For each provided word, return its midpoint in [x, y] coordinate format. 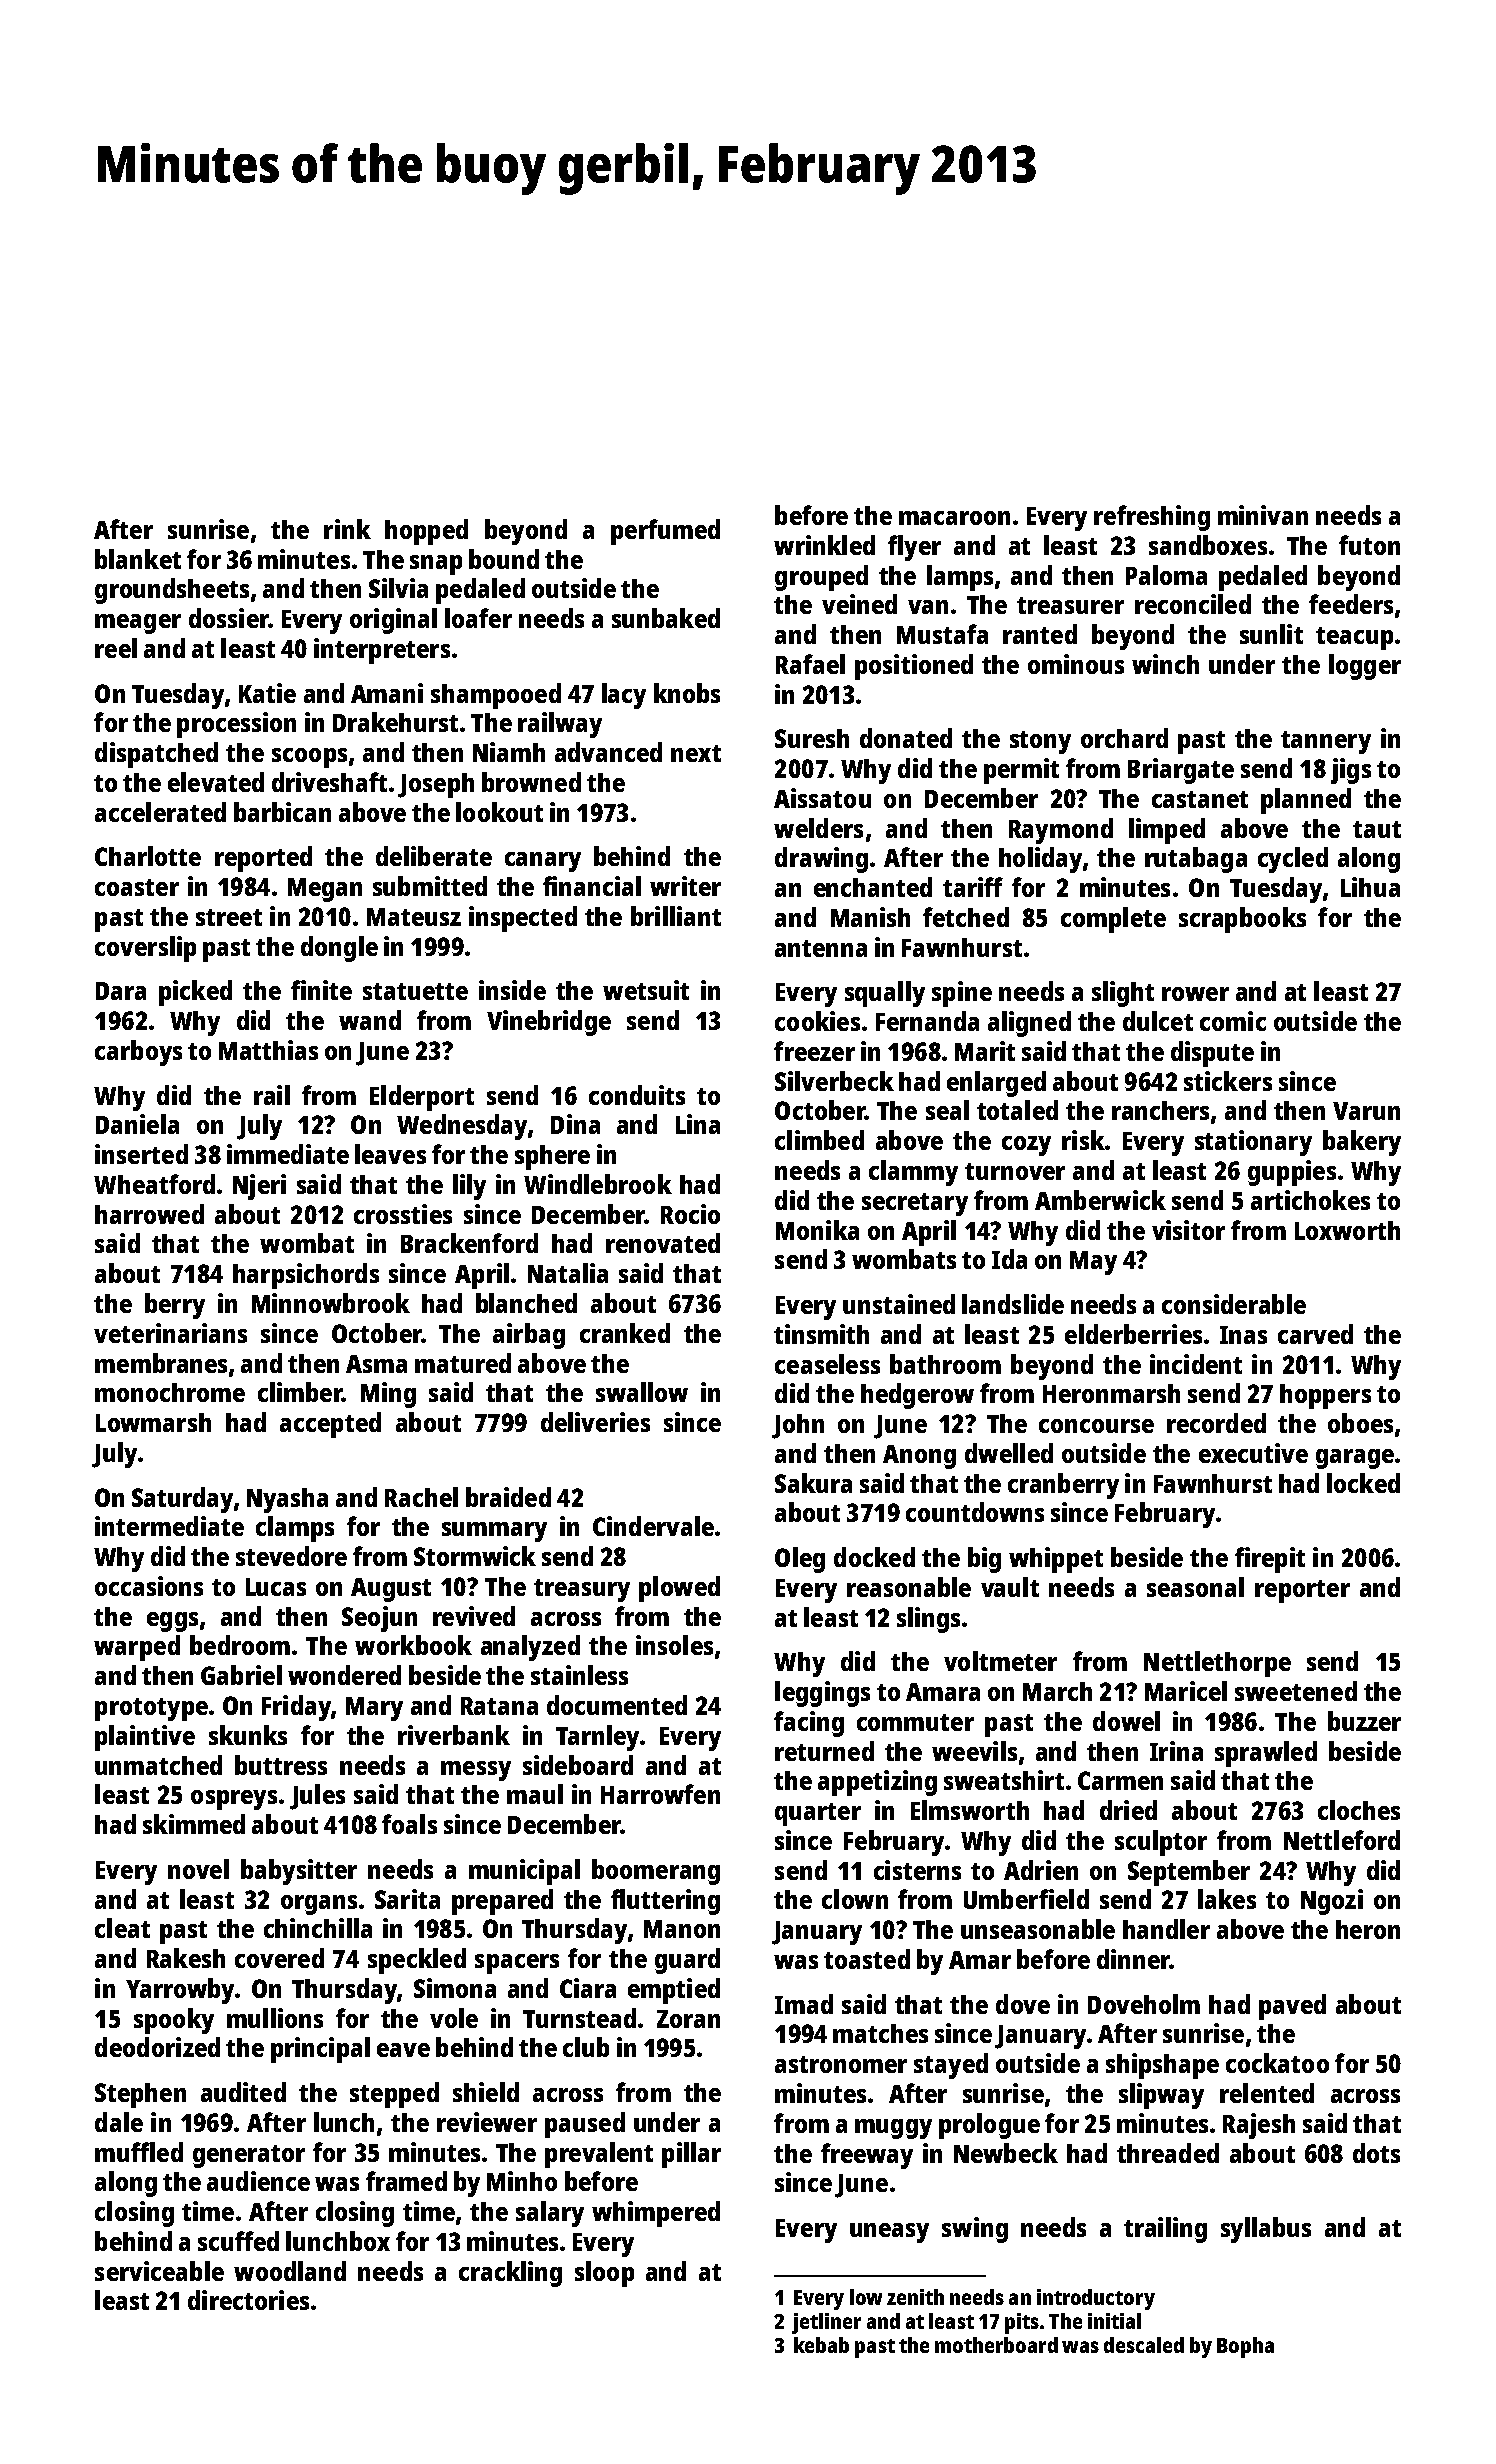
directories [248, 2300]
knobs [687, 693]
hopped [426, 532]
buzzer [1364, 1721]
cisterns [917, 1870]
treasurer [1070, 605]
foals [409, 1824]
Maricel [1186, 1691]
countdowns [975, 1512]
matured [463, 1363]
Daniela [137, 1124]
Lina [698, 1124]
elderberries [1133, 1334]
